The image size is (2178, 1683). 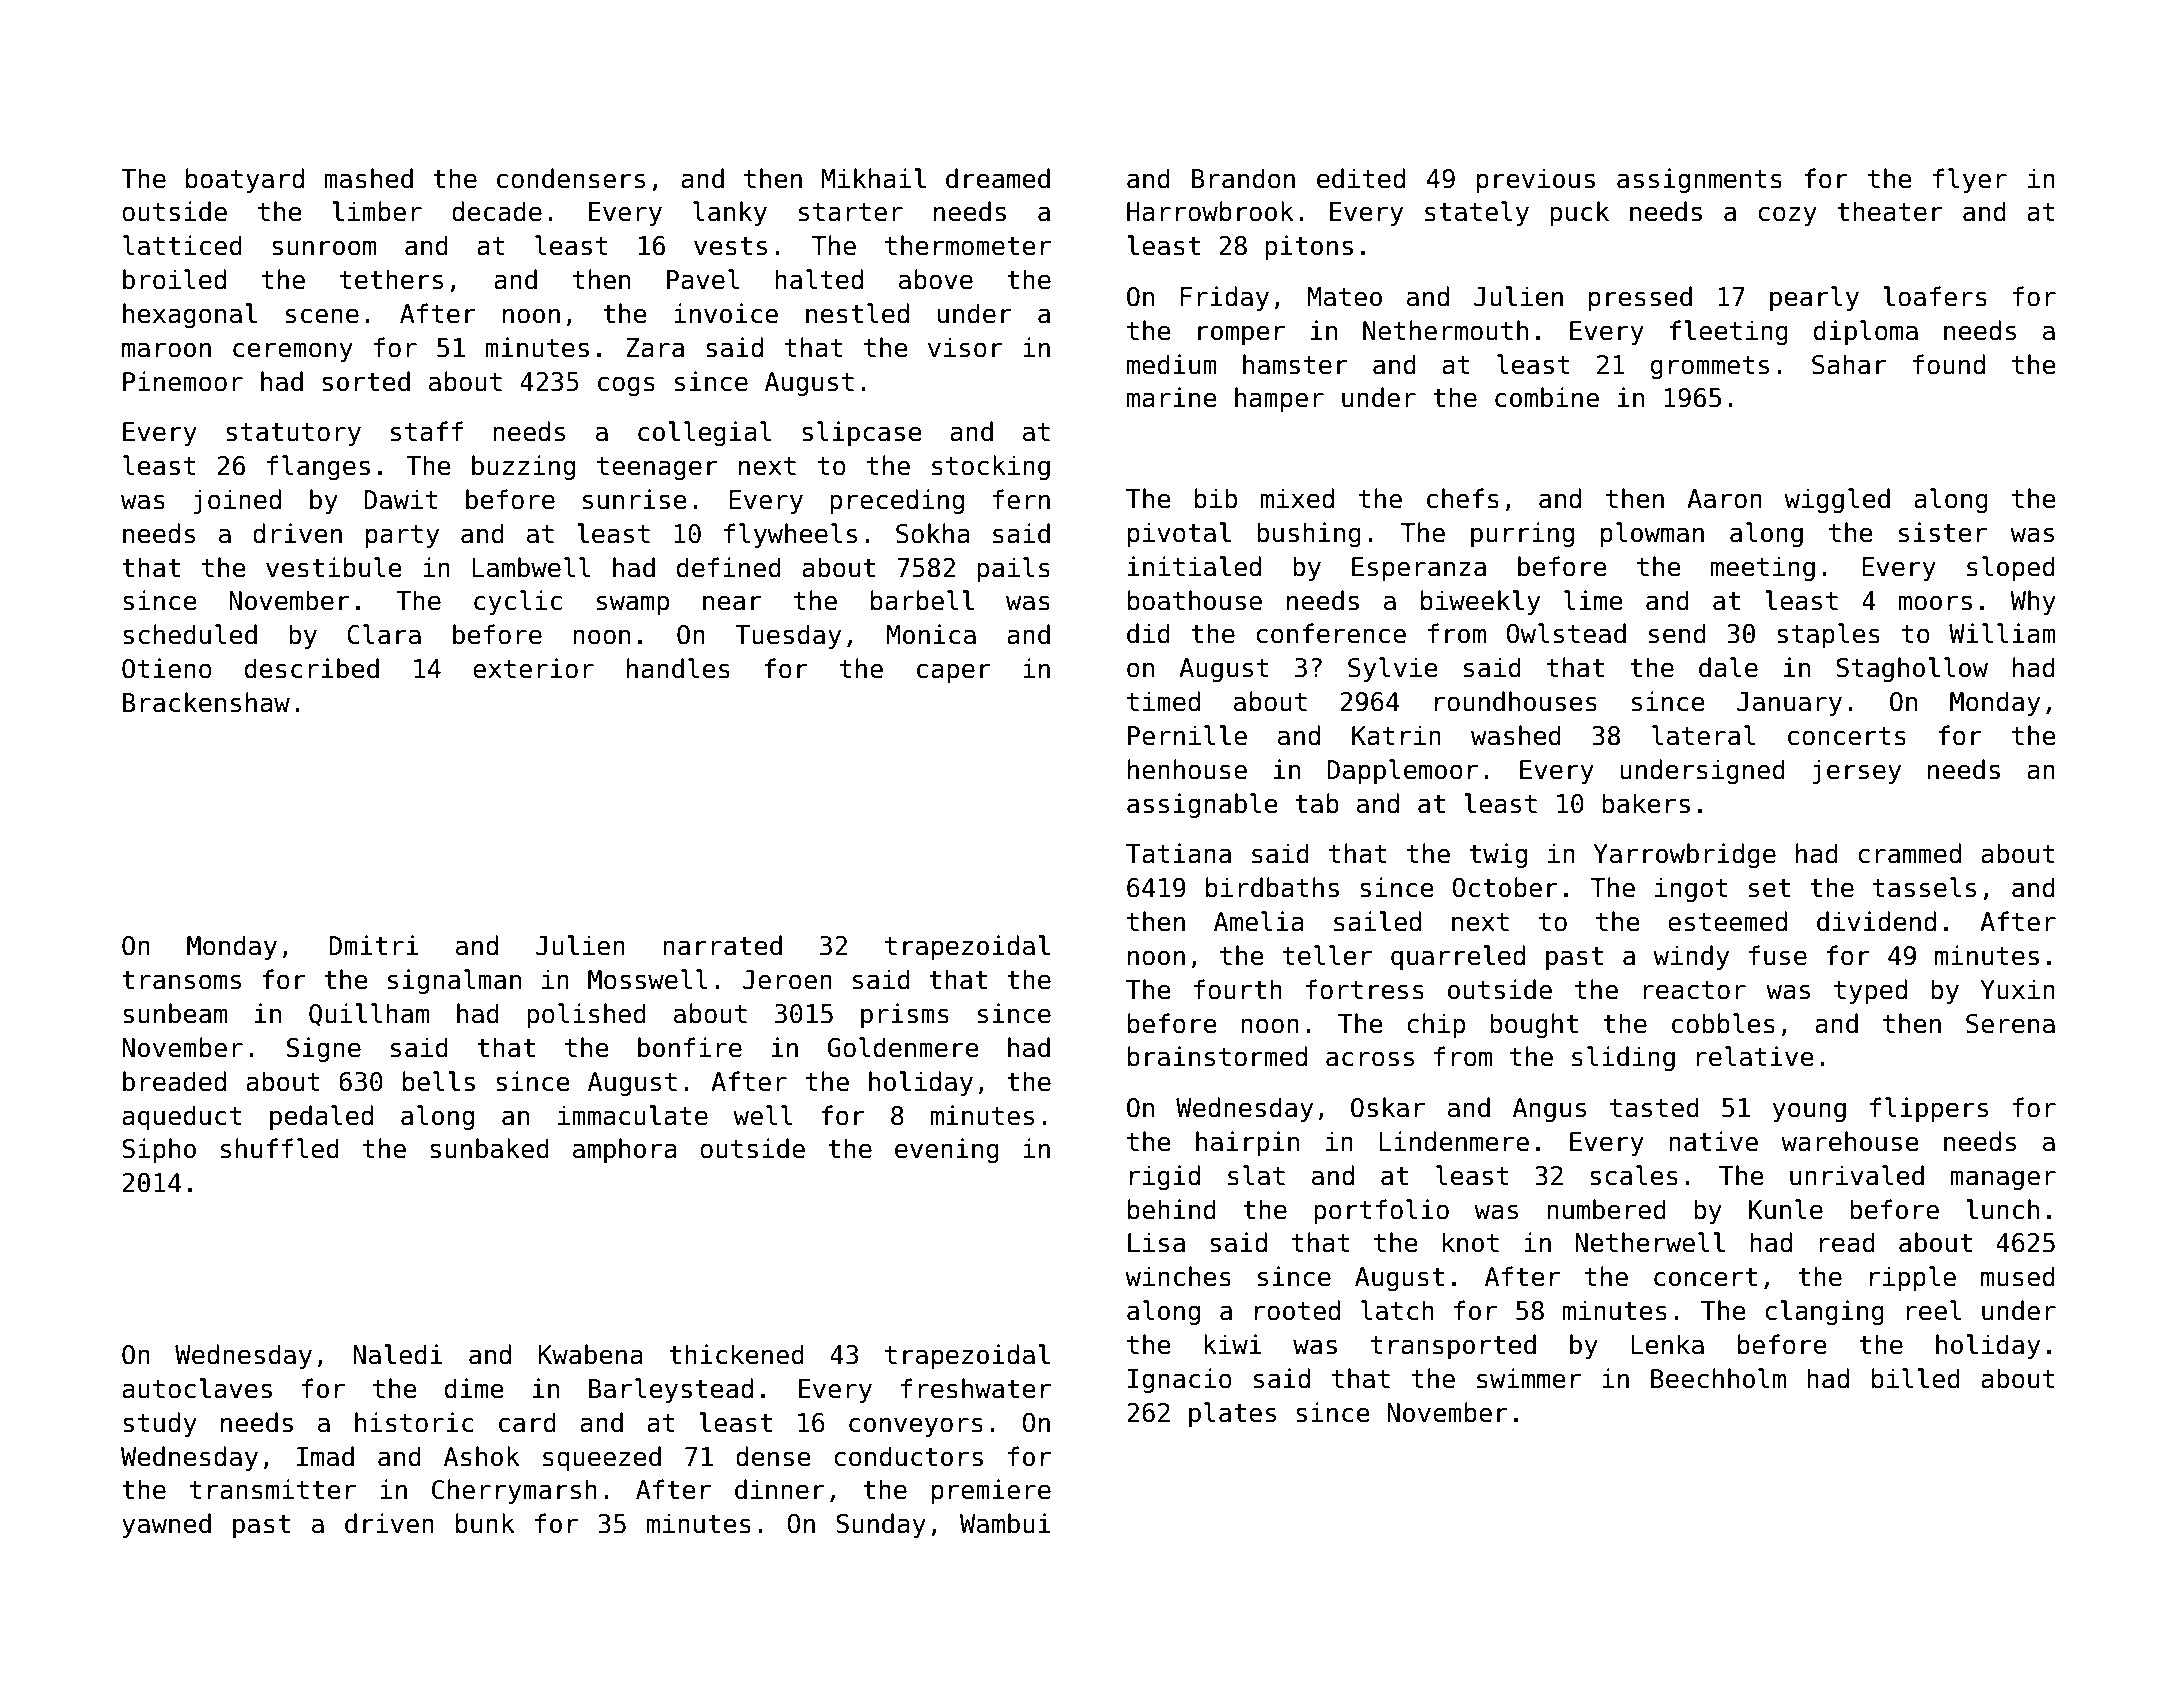 I want to click on Beechholm, so click(x=1718, y=1378).
